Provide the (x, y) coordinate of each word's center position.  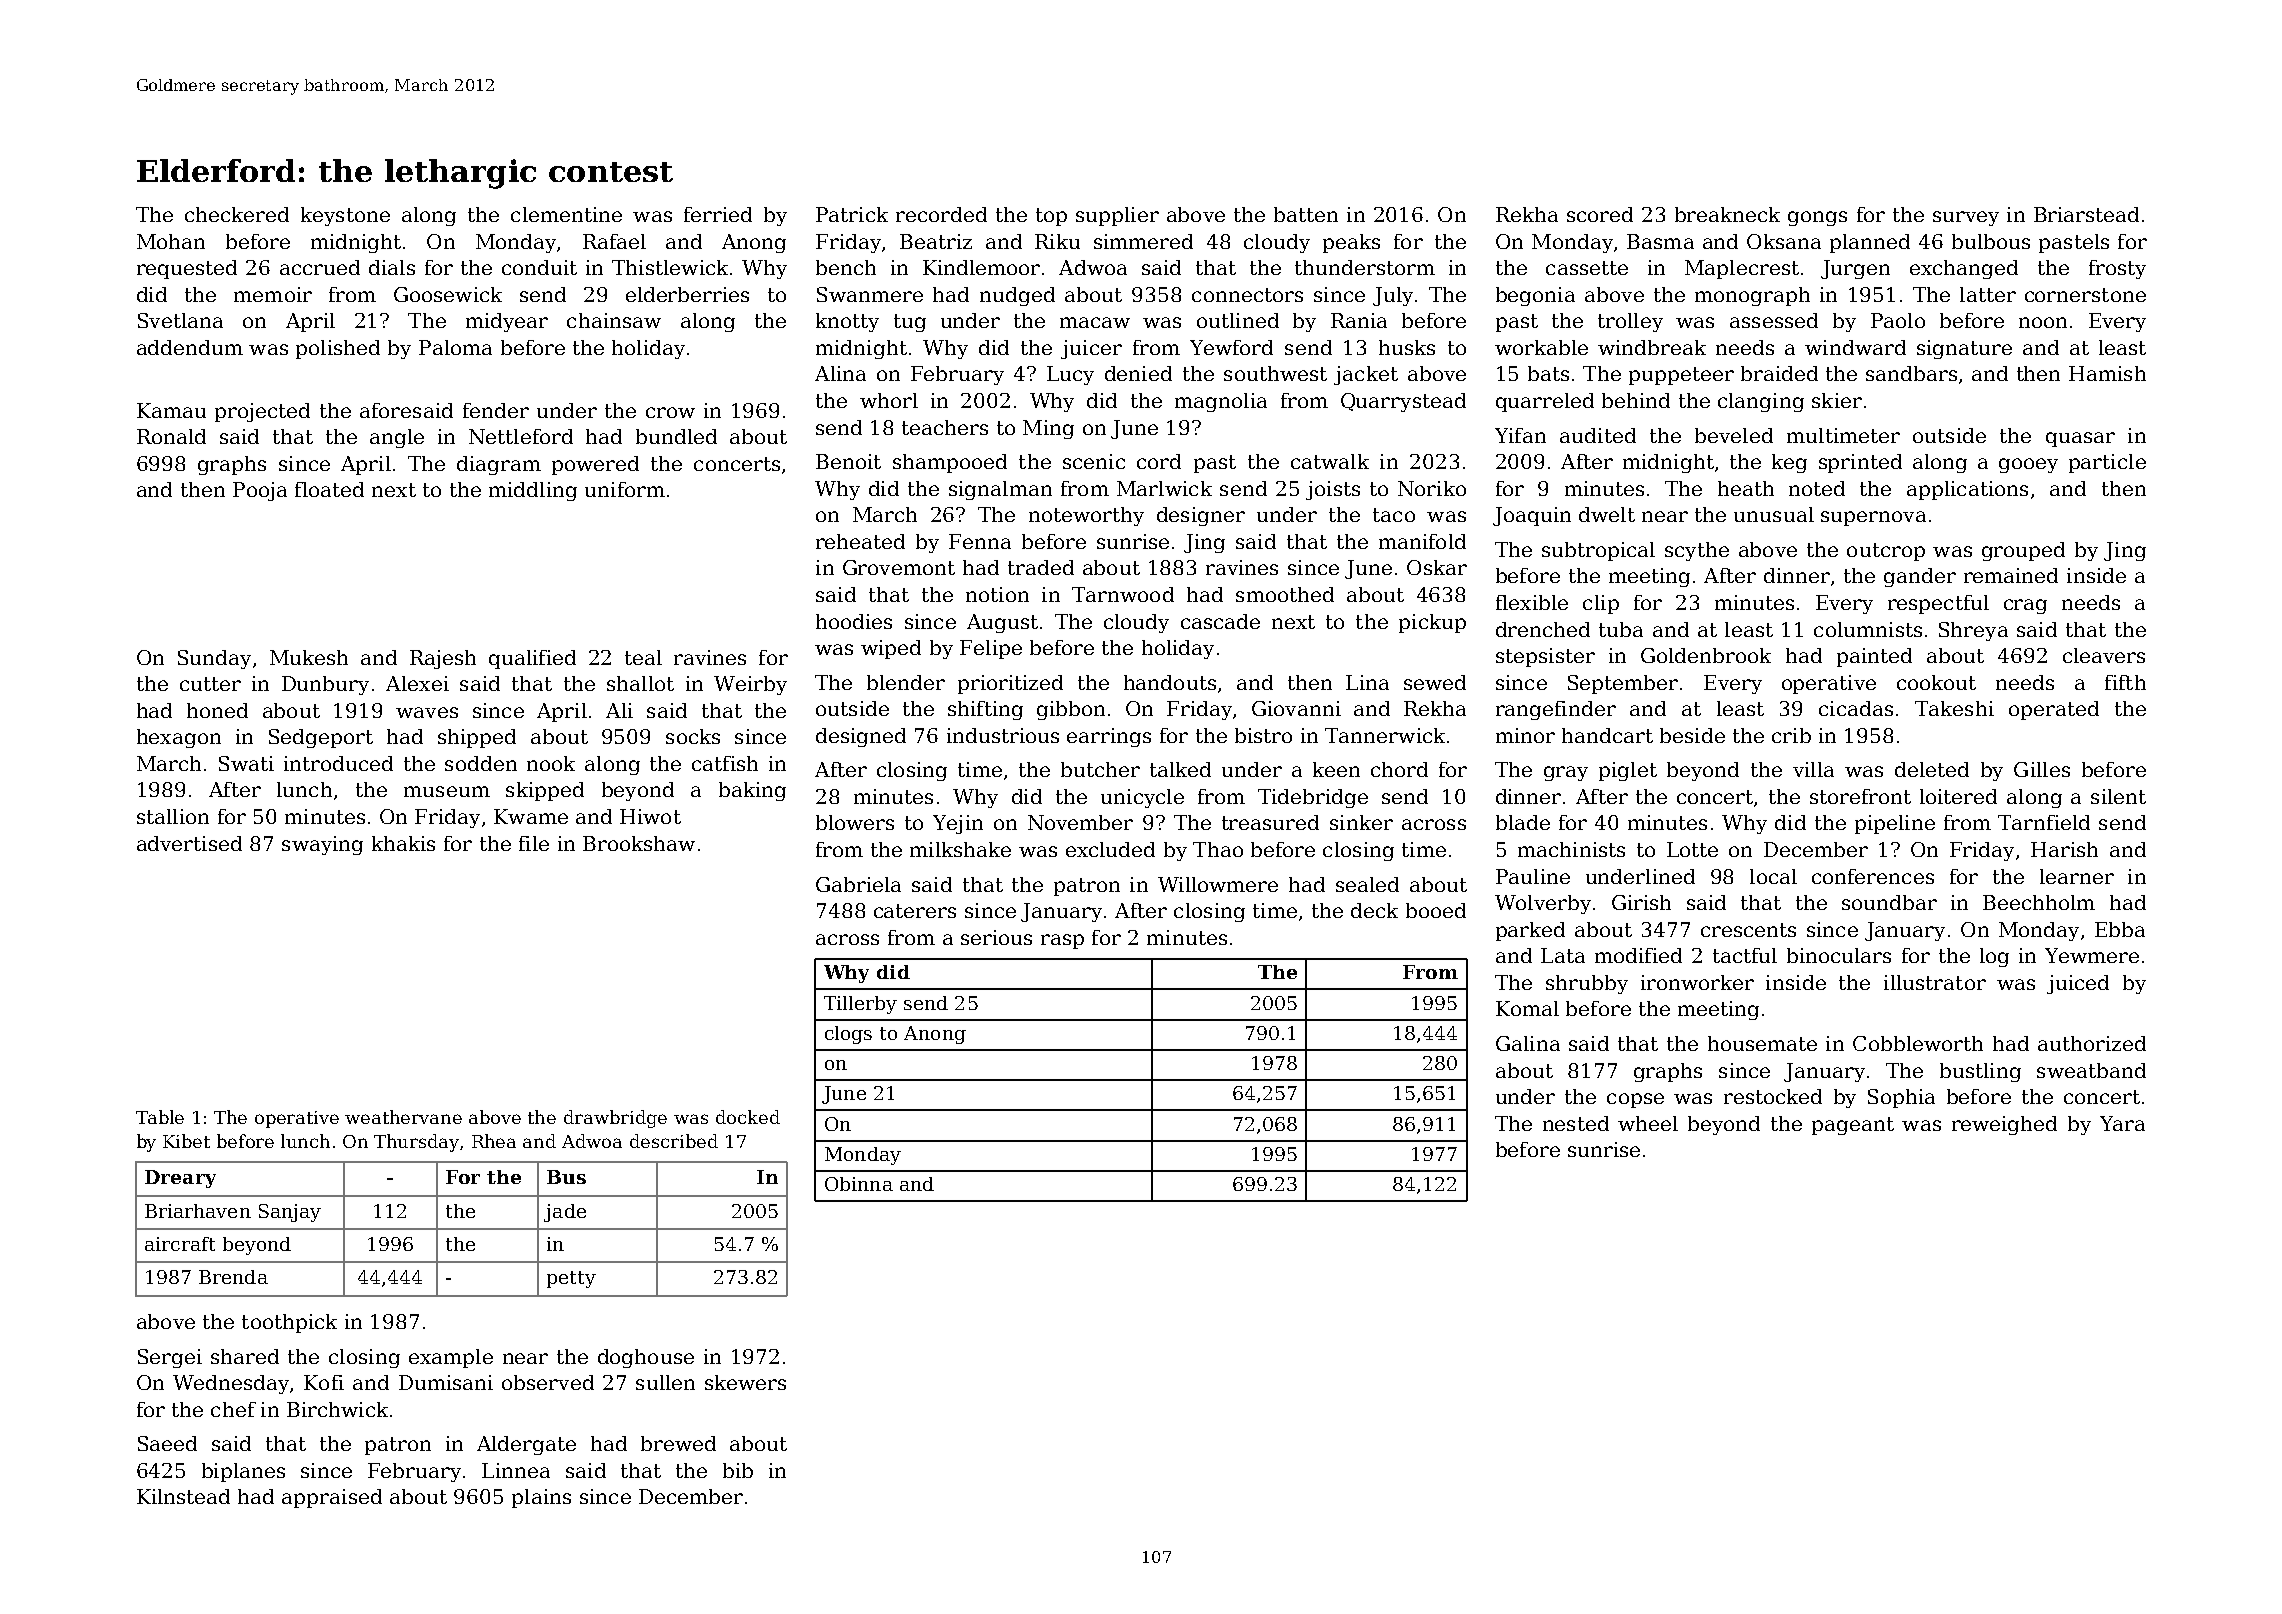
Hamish (2107, 373)
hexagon (179, 738)
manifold (1422, 541)
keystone (345, 216)
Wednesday (231, 1384)
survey (1966, 218)
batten (1306, 214)
